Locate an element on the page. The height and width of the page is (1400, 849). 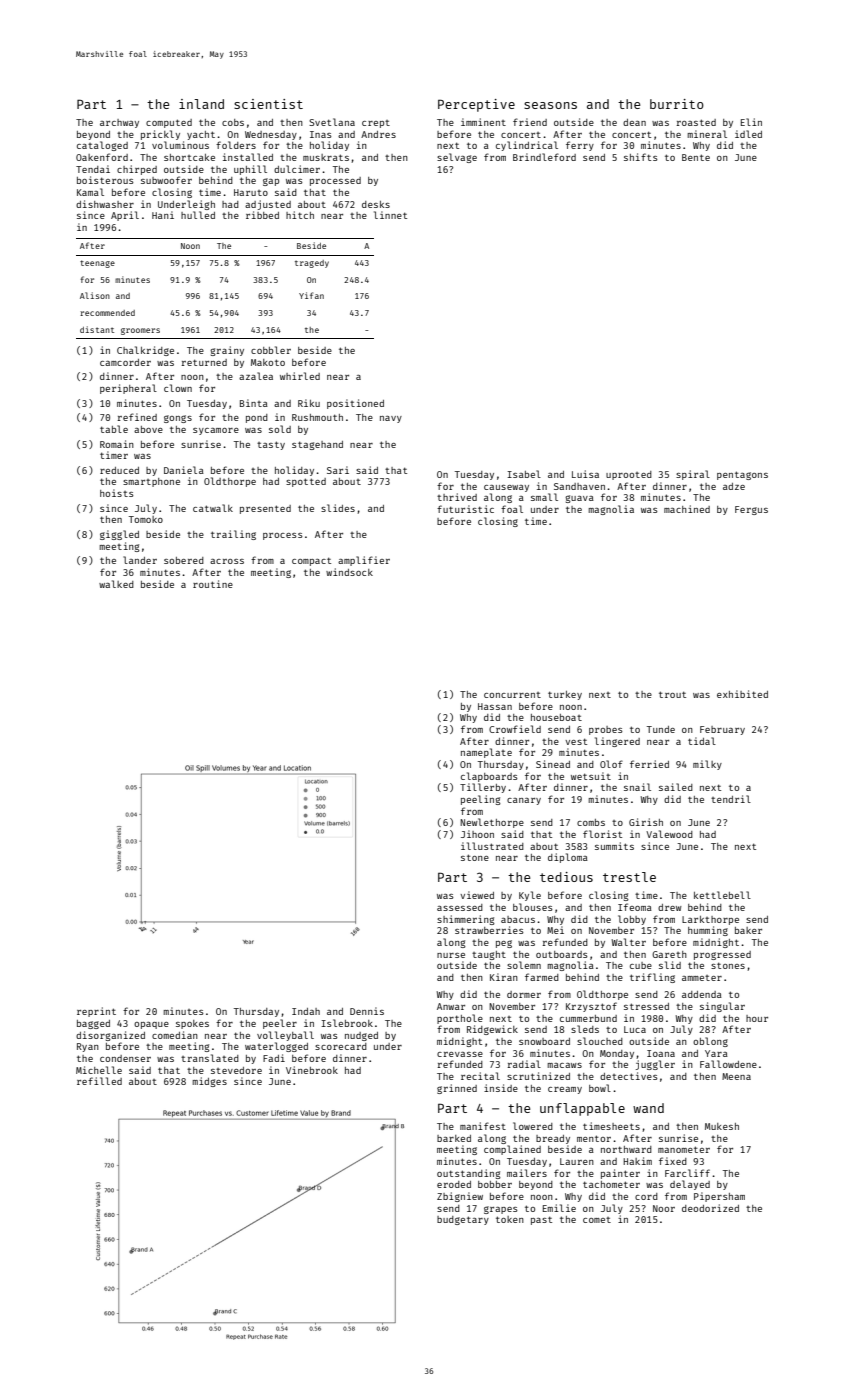
inland is located at coordinates (201, 104).
